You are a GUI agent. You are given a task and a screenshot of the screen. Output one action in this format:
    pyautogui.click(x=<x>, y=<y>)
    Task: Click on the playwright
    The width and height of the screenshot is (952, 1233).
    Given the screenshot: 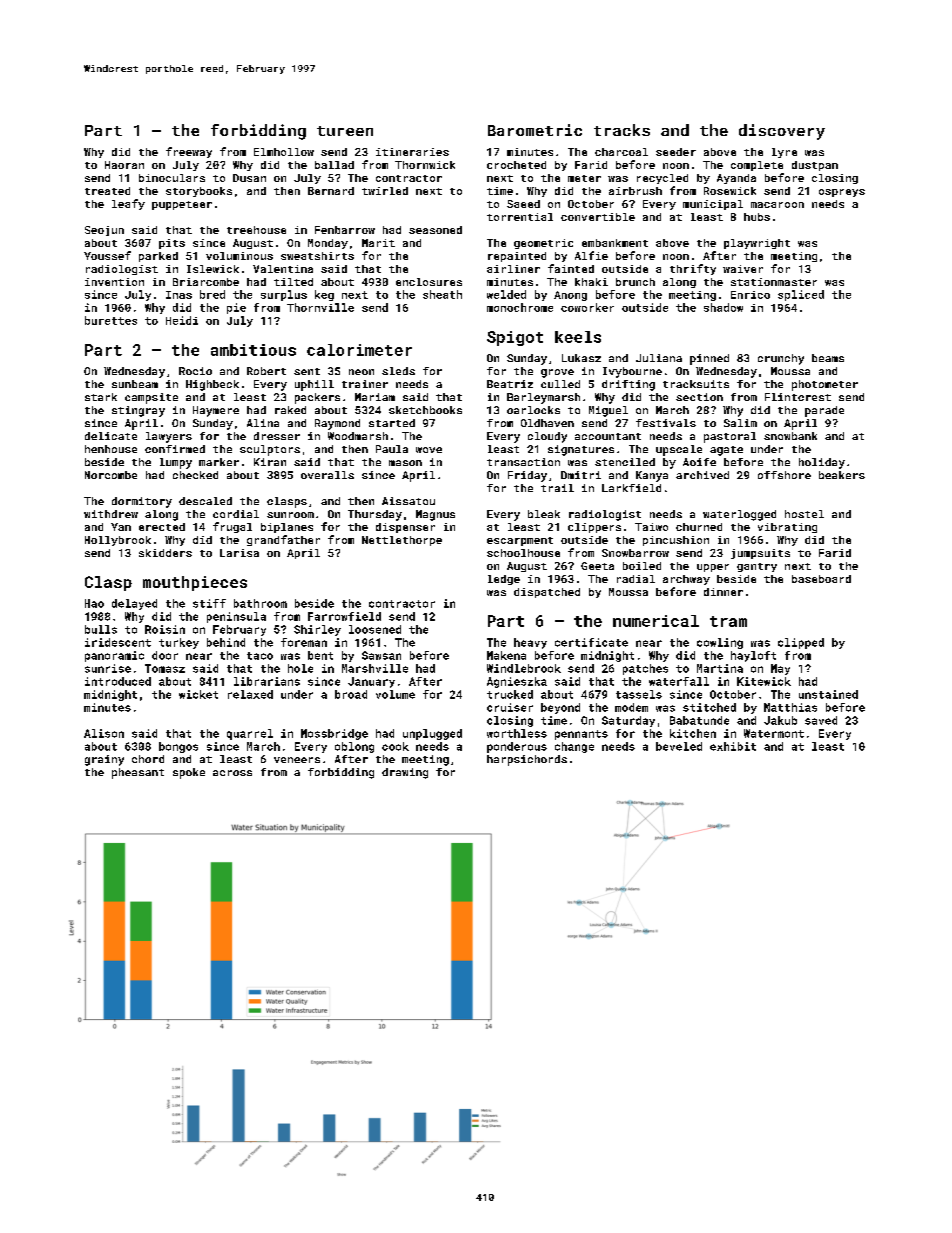 What is the action you would take?
    pyautogui.click(x=757, y=244)
